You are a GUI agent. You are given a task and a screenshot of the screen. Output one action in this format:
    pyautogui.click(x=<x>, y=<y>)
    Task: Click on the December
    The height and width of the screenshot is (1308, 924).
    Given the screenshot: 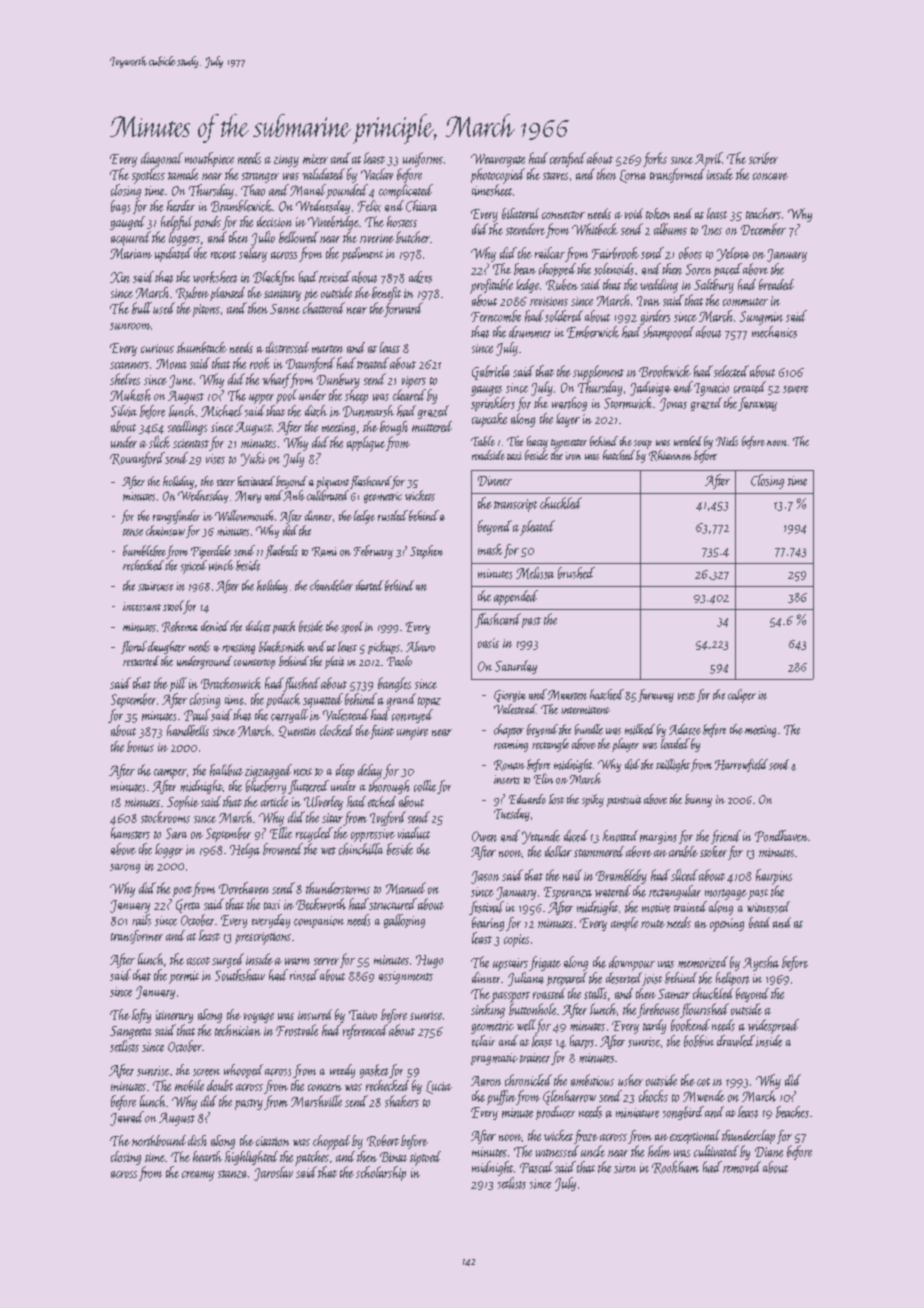 What is the action you would take?
    pyautogui.click(x=763, y=229)
